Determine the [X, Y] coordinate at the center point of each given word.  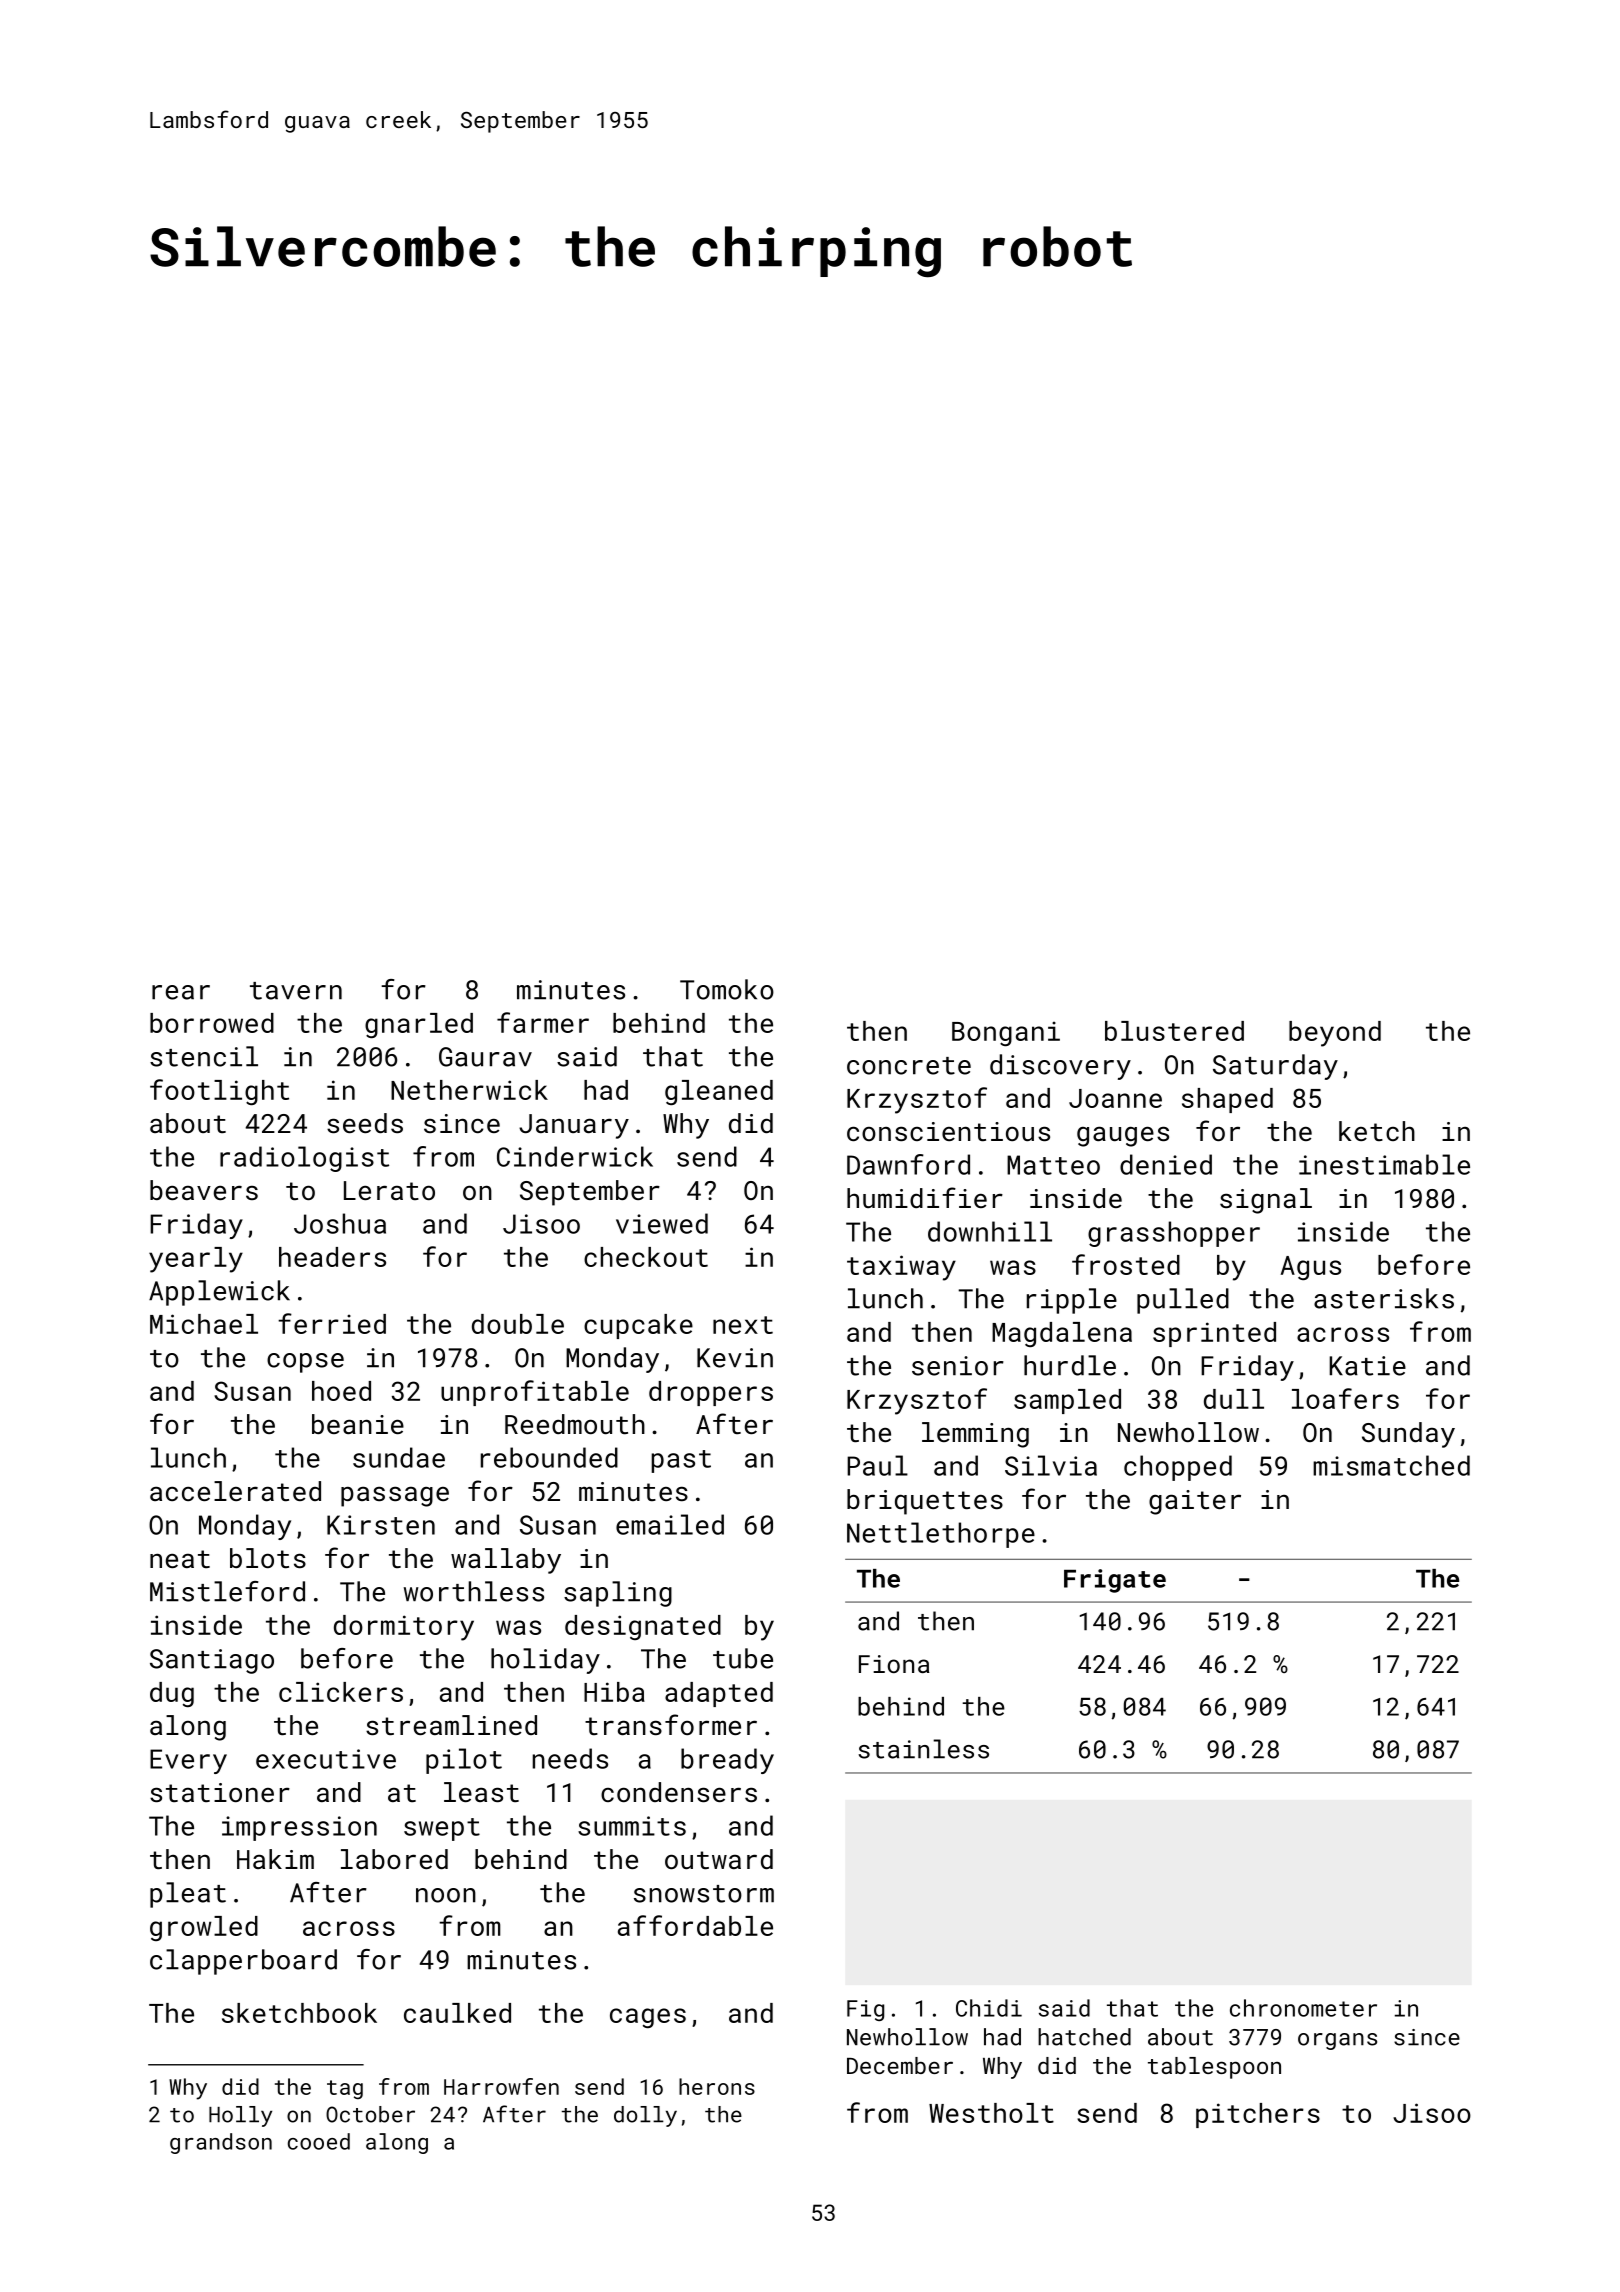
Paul [877, 1465]
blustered [1174, 1031]
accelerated [235, 1491]
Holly [240, 2116]
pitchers [1258, 2115]
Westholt [991, 2113]
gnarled [419, 1025]
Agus [1310, 1268]
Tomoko [727, 989]
